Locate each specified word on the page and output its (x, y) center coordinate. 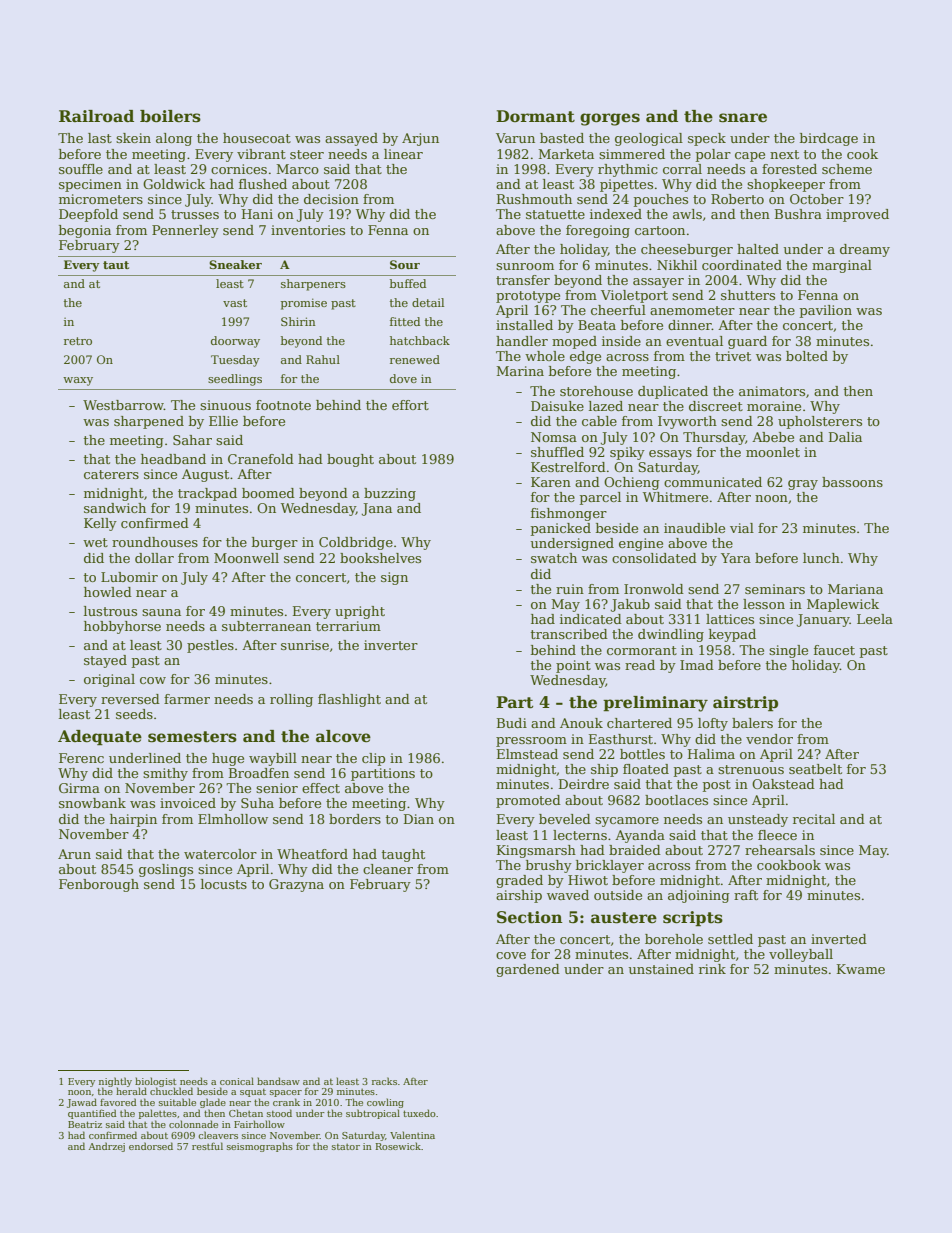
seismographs (260, 1147)
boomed (268, 493)
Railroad (96, 116)
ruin (570, 589)
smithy (165, 774)
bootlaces (676, 800)
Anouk (581, 723)
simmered (632, 154)
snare (743, 118)
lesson (764, 604)
